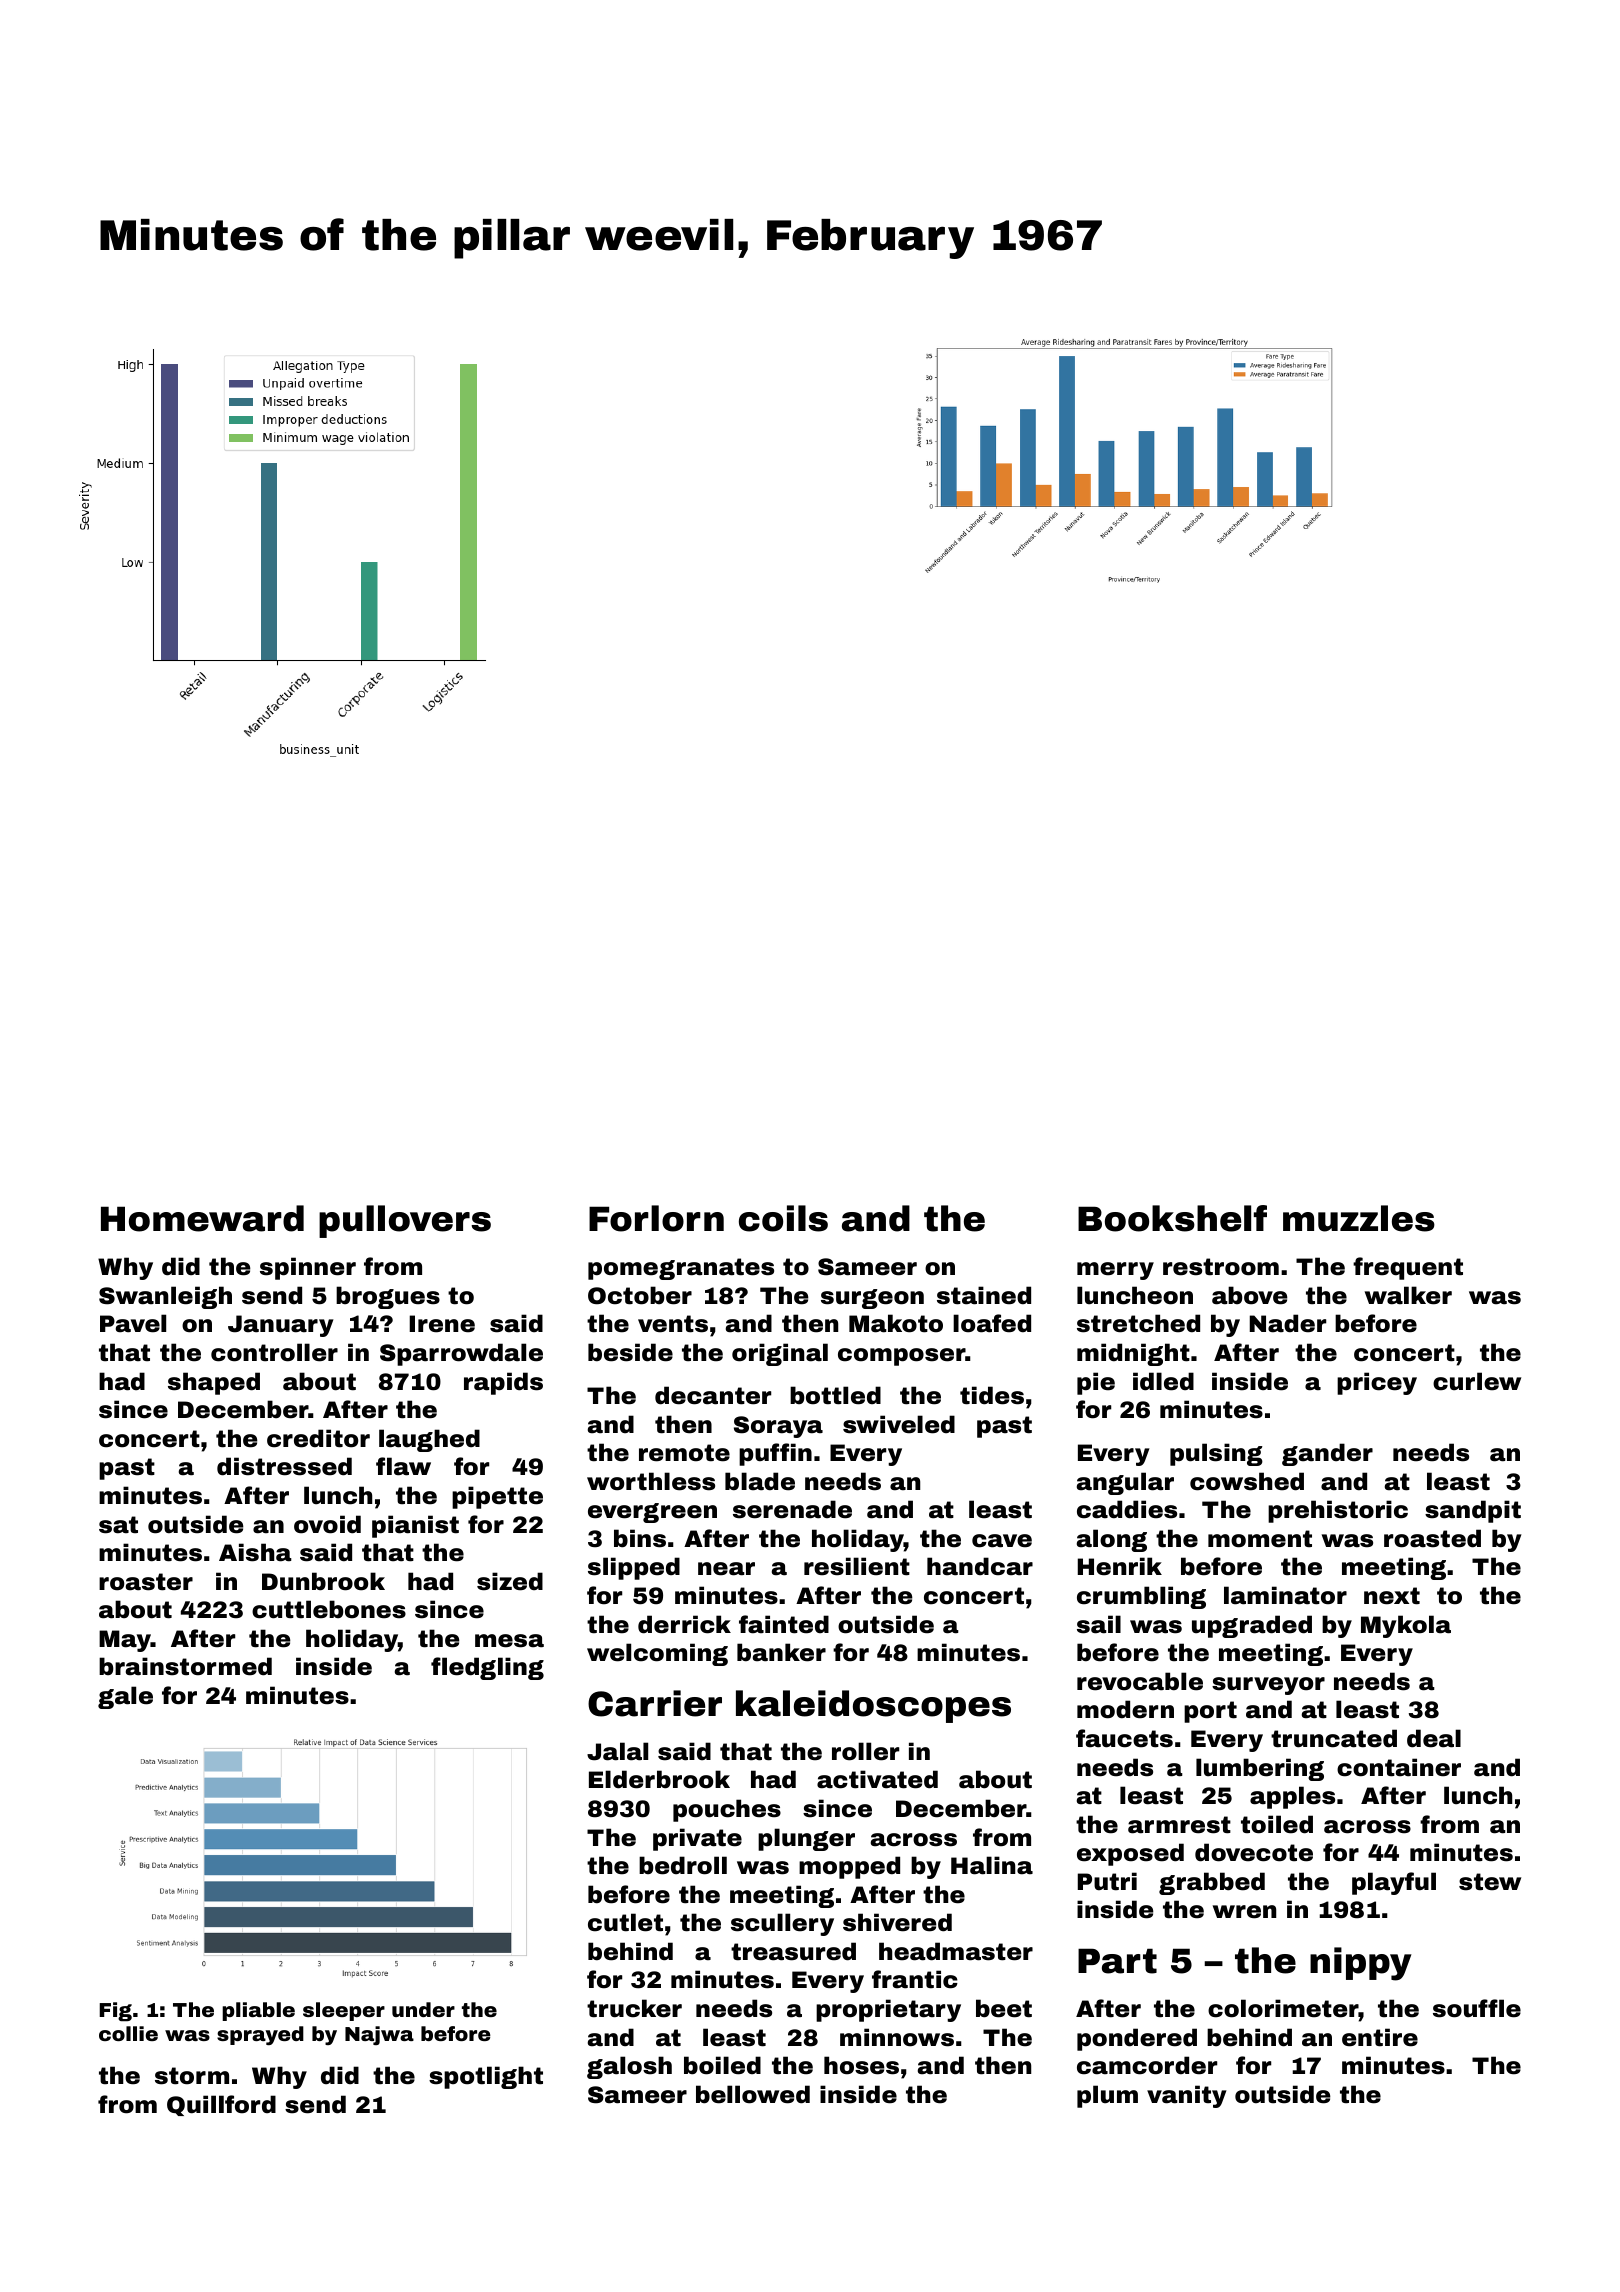 This image has width=1620, height=2292. Describe the element at coordinates (1434, 1738) in the image. I see `deal` at that location.
